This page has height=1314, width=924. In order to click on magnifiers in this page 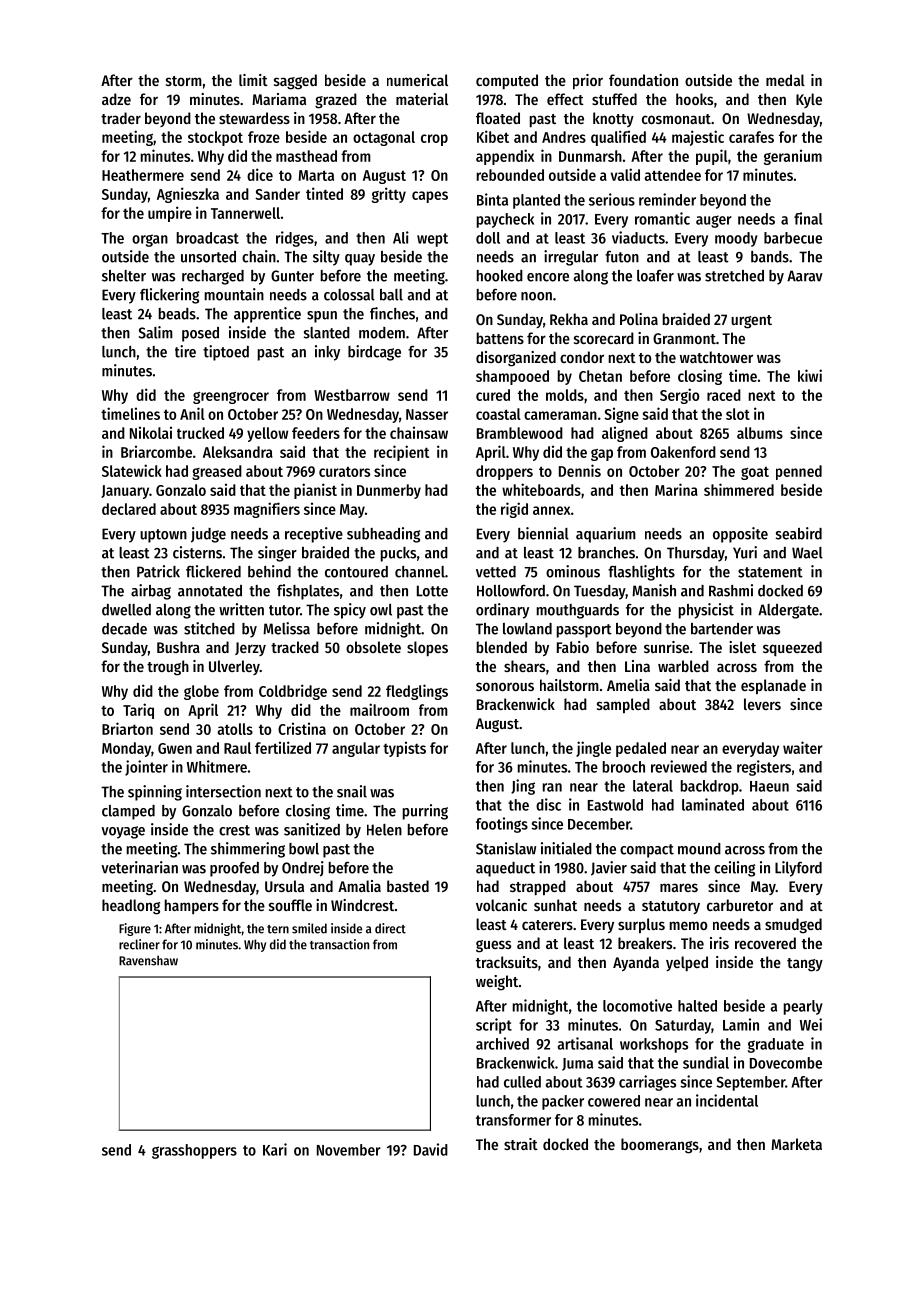, I will do `click(267, 510)`.
